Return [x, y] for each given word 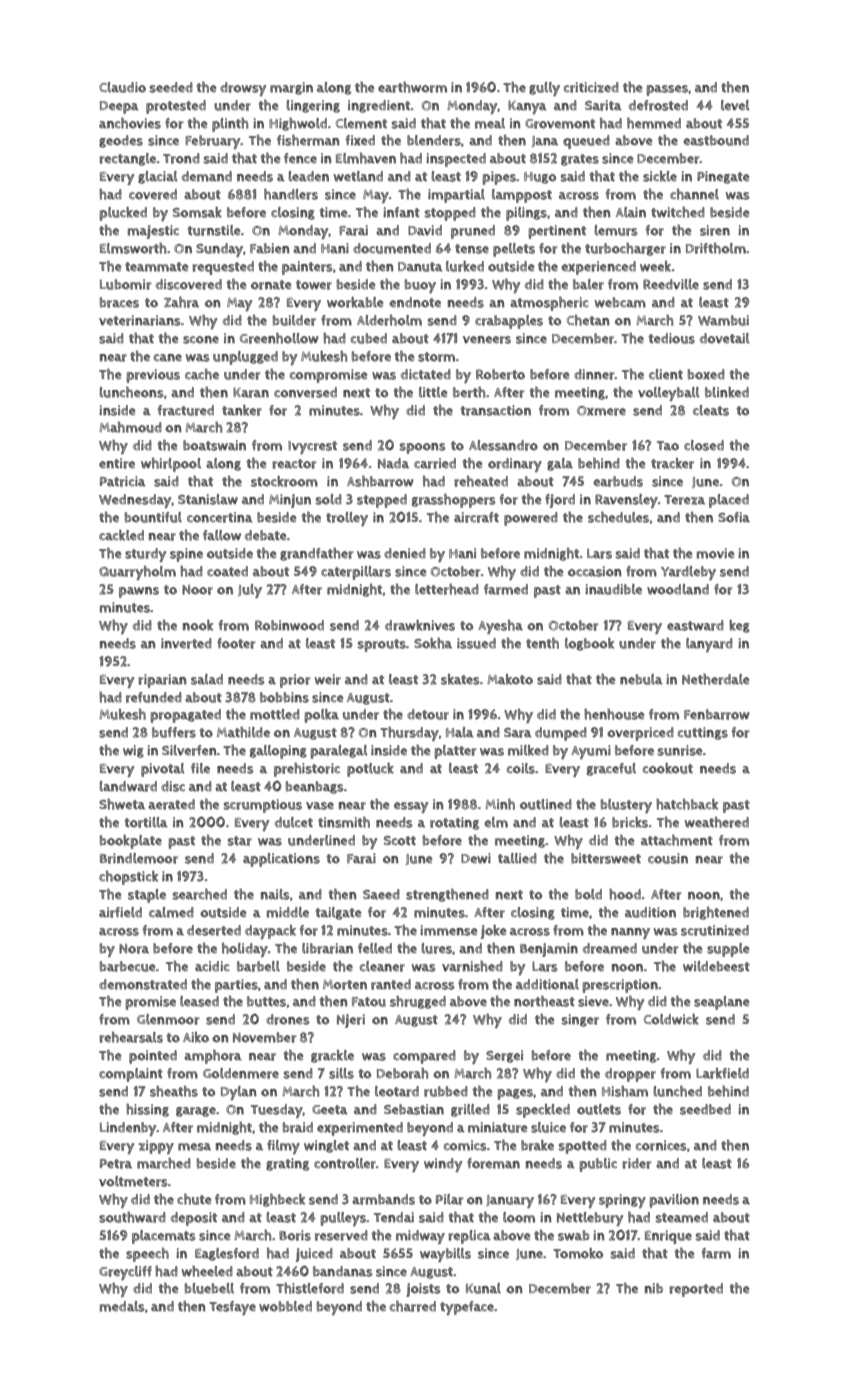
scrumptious [263, 806]
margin [291, 88]
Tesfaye [232, 1308]
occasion [595, 571]
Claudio [122, 87]
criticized [591, 87]
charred [413, 1306]
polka [321, 716]
